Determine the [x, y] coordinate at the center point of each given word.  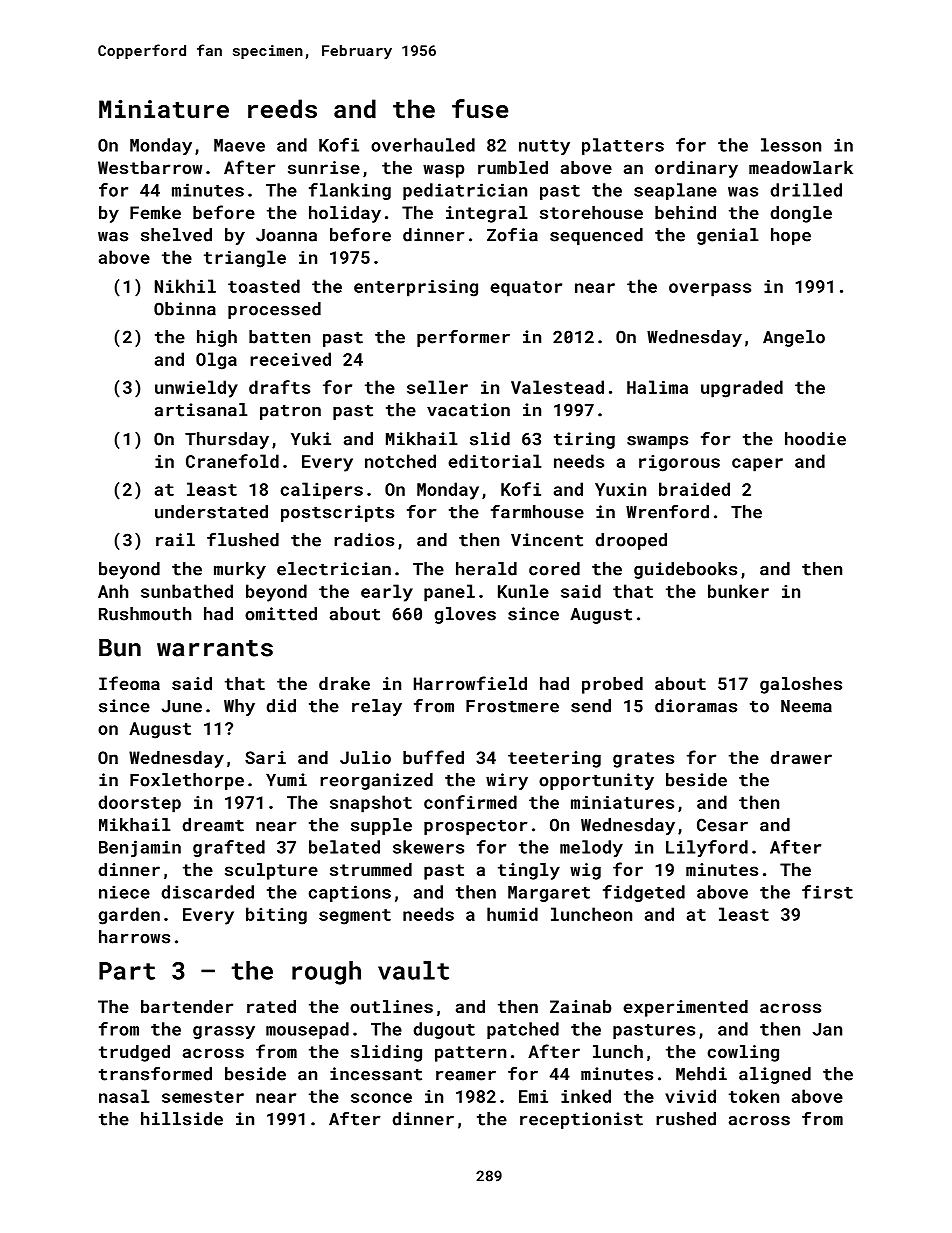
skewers [428, 847]
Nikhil [185, 286]
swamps [657, 442]
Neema [806, 706]
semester [203, 1097]
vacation [468, 410]
